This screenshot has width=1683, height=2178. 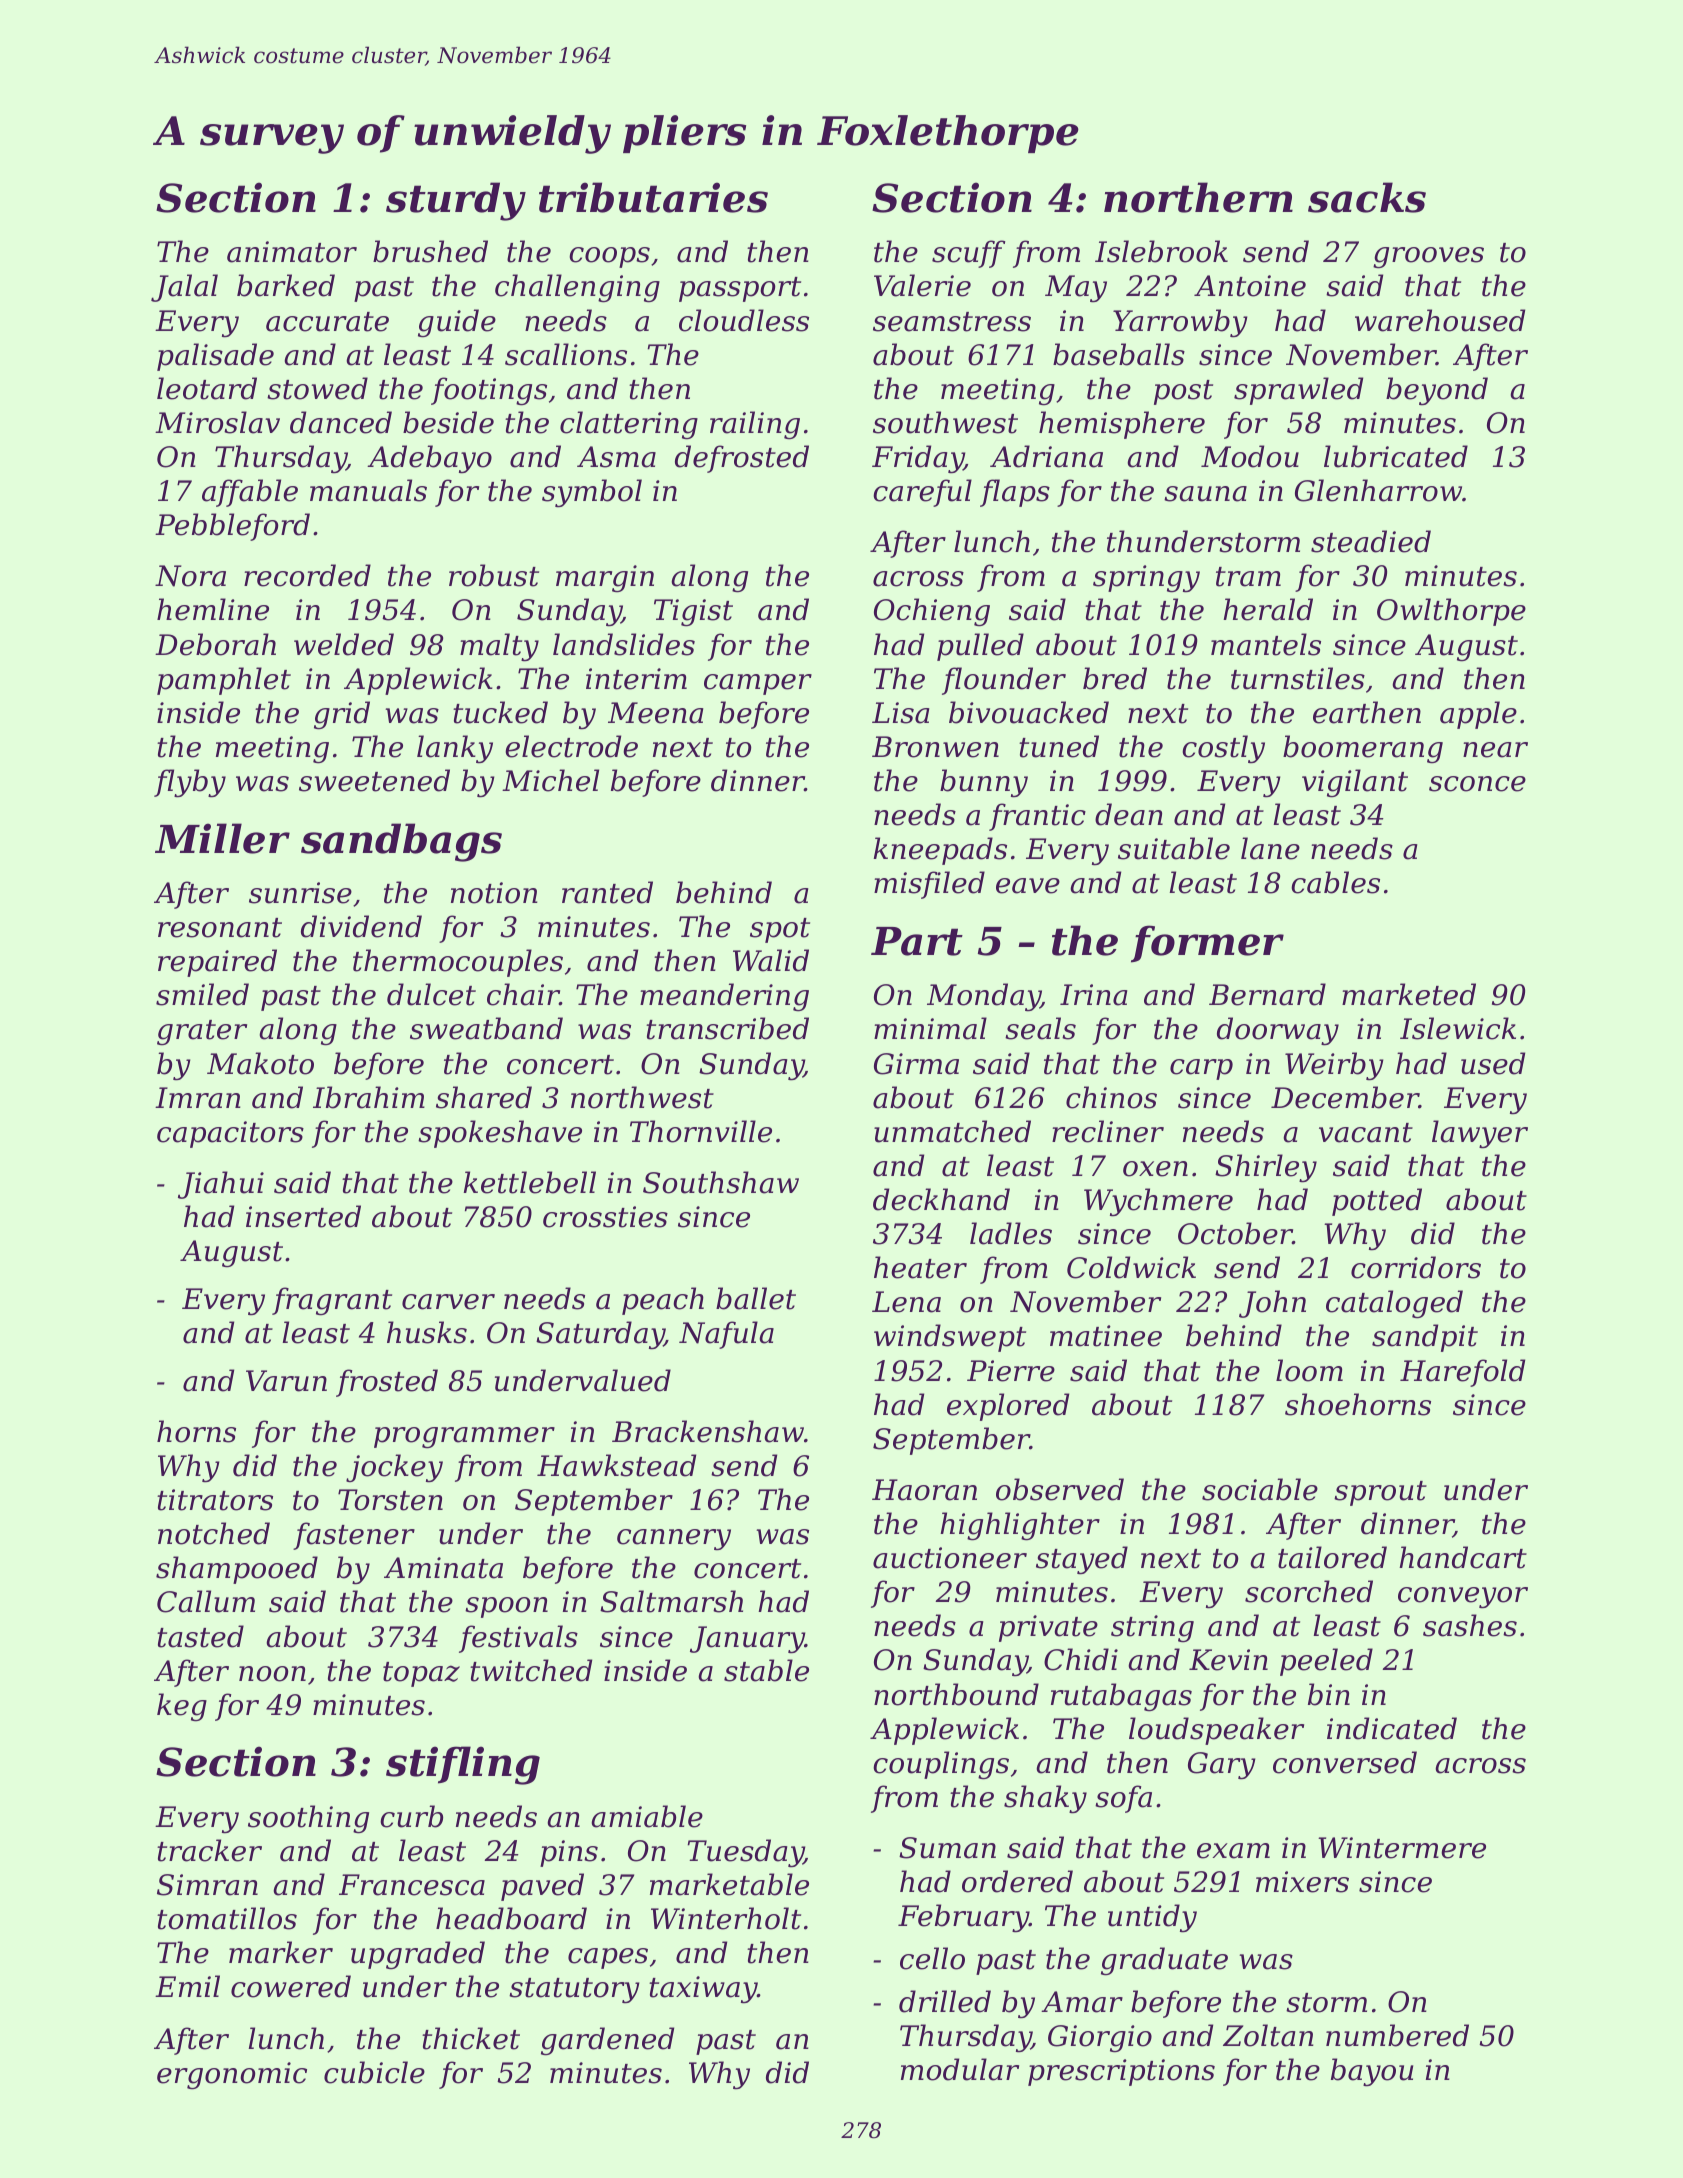 What do you see at coordinates (342, 715) in the screenshot?
I see `grid` at bounding box center [342, 715].
